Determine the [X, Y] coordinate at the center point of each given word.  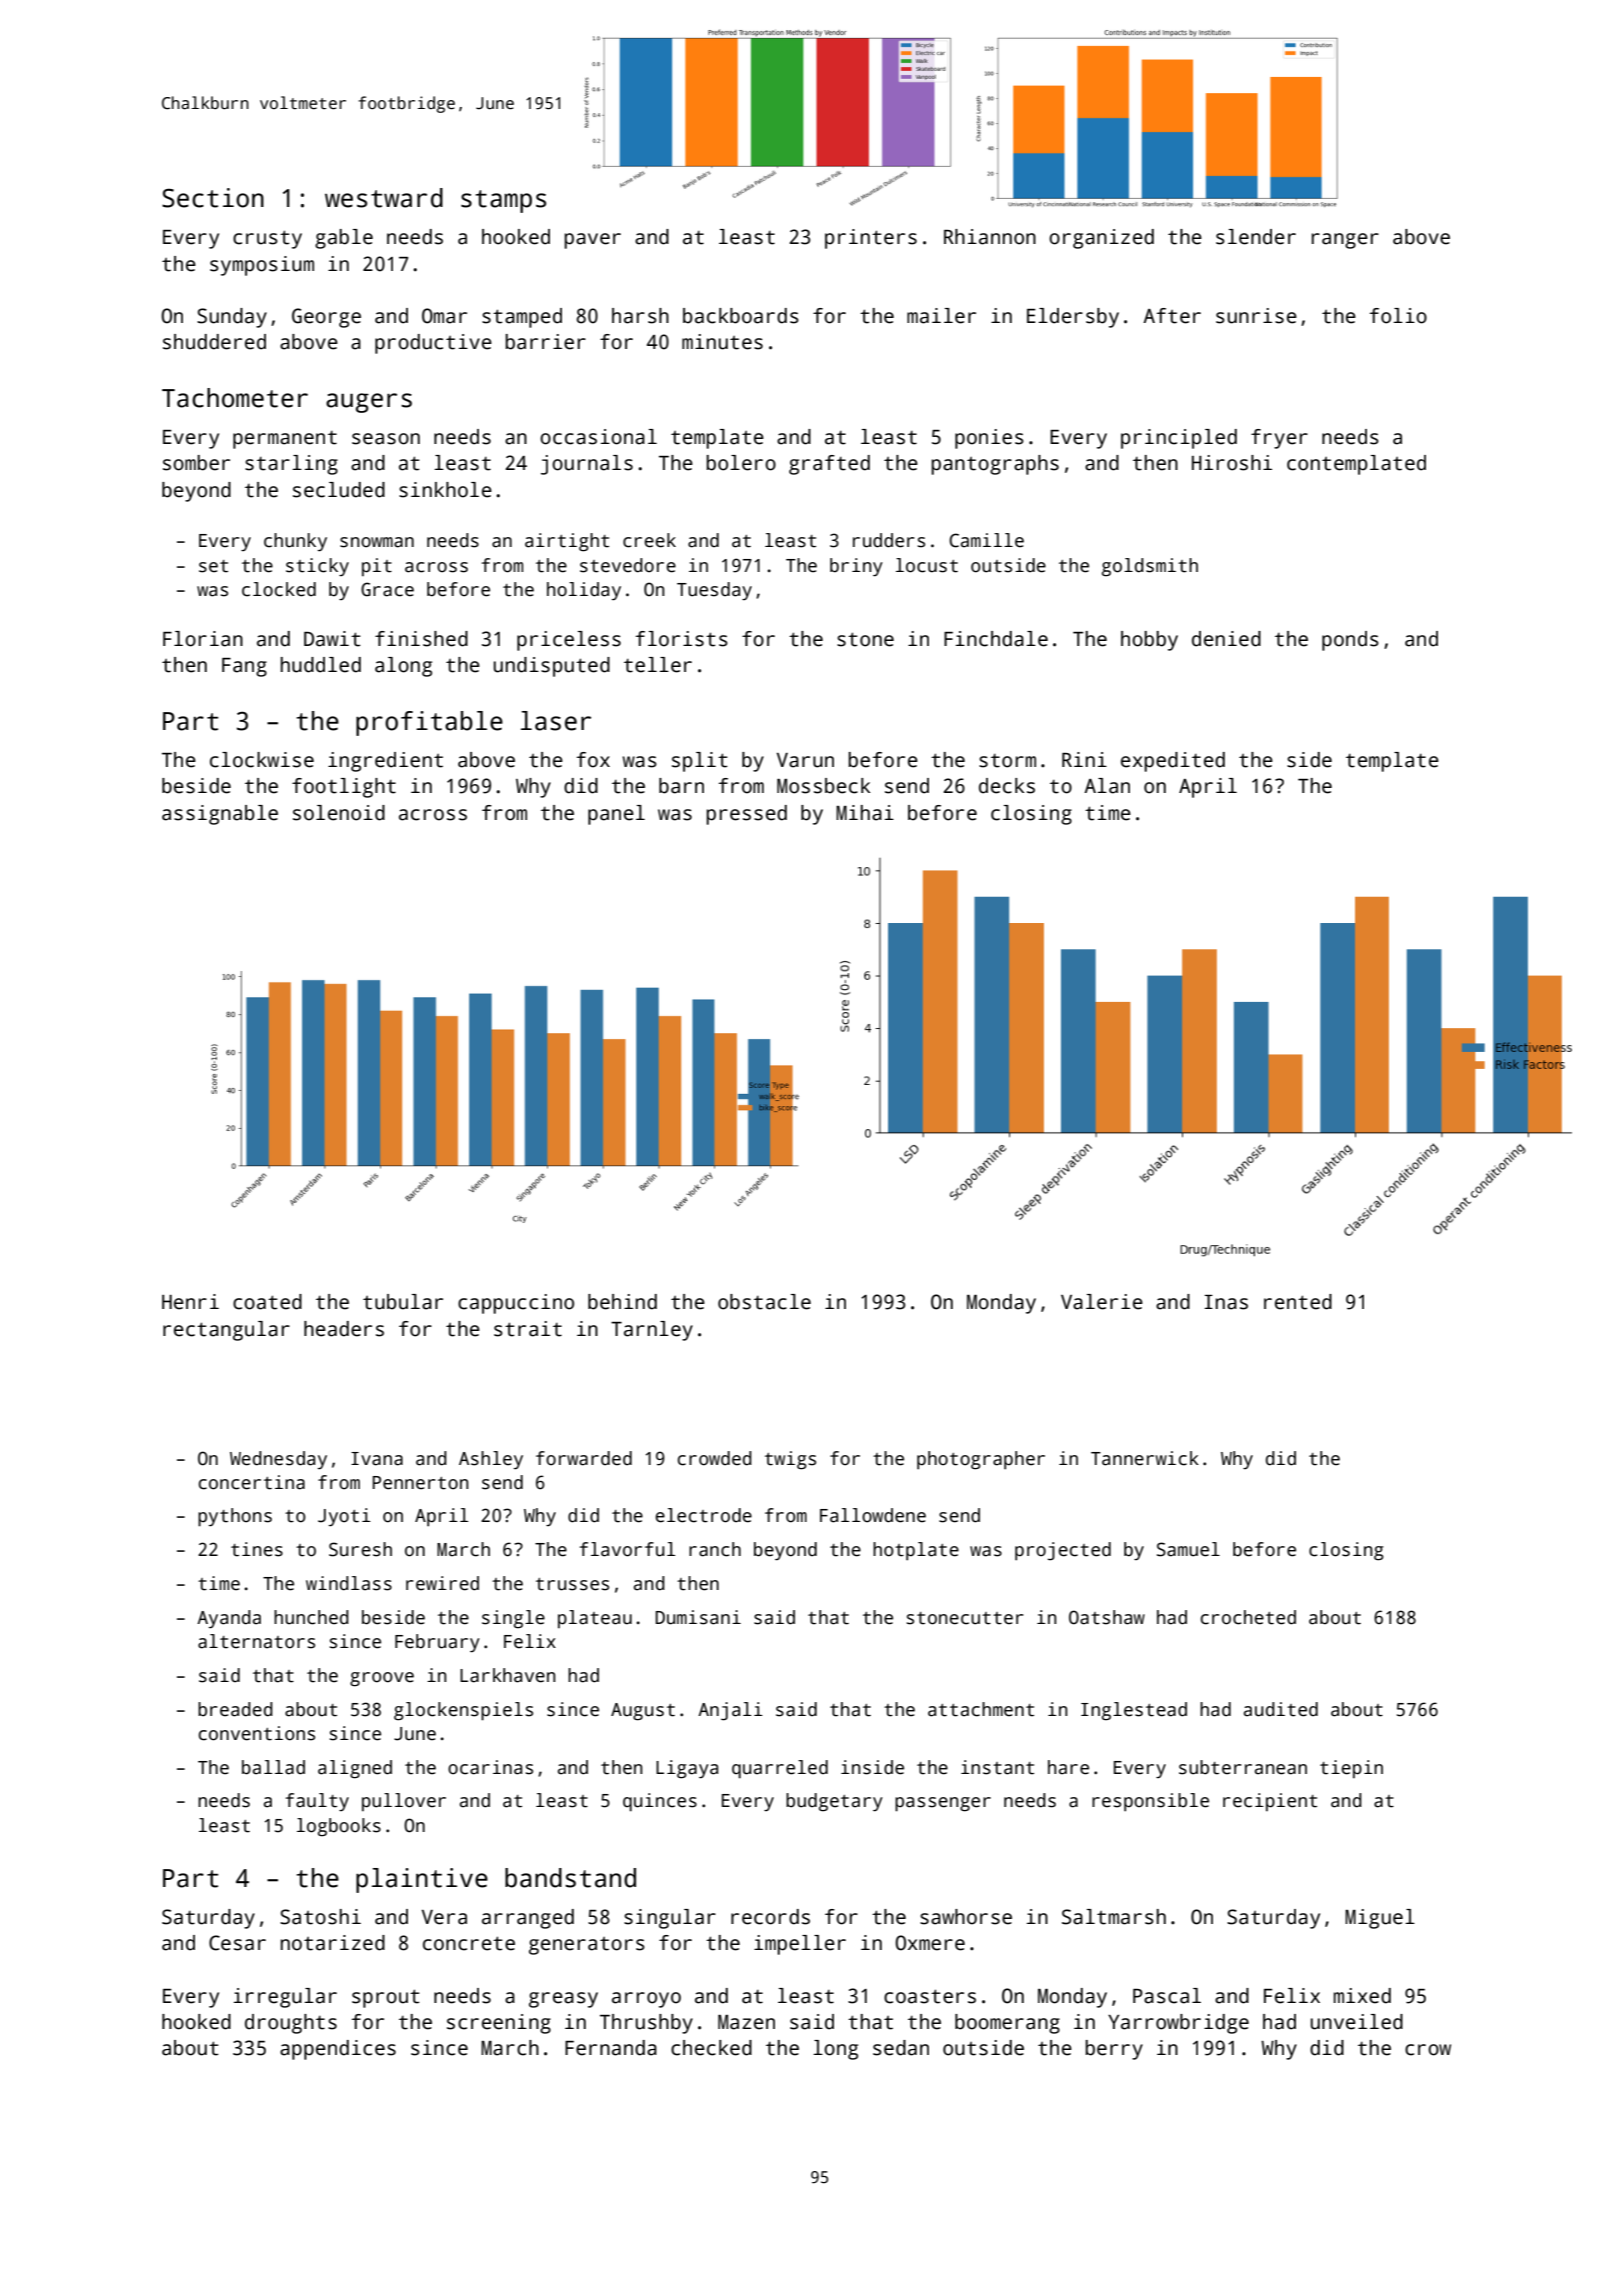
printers [871, 239]
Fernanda [611, 2048]
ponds [1350, 641]
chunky [295, 542]
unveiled [1357, 2022]
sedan [901, 2048]
